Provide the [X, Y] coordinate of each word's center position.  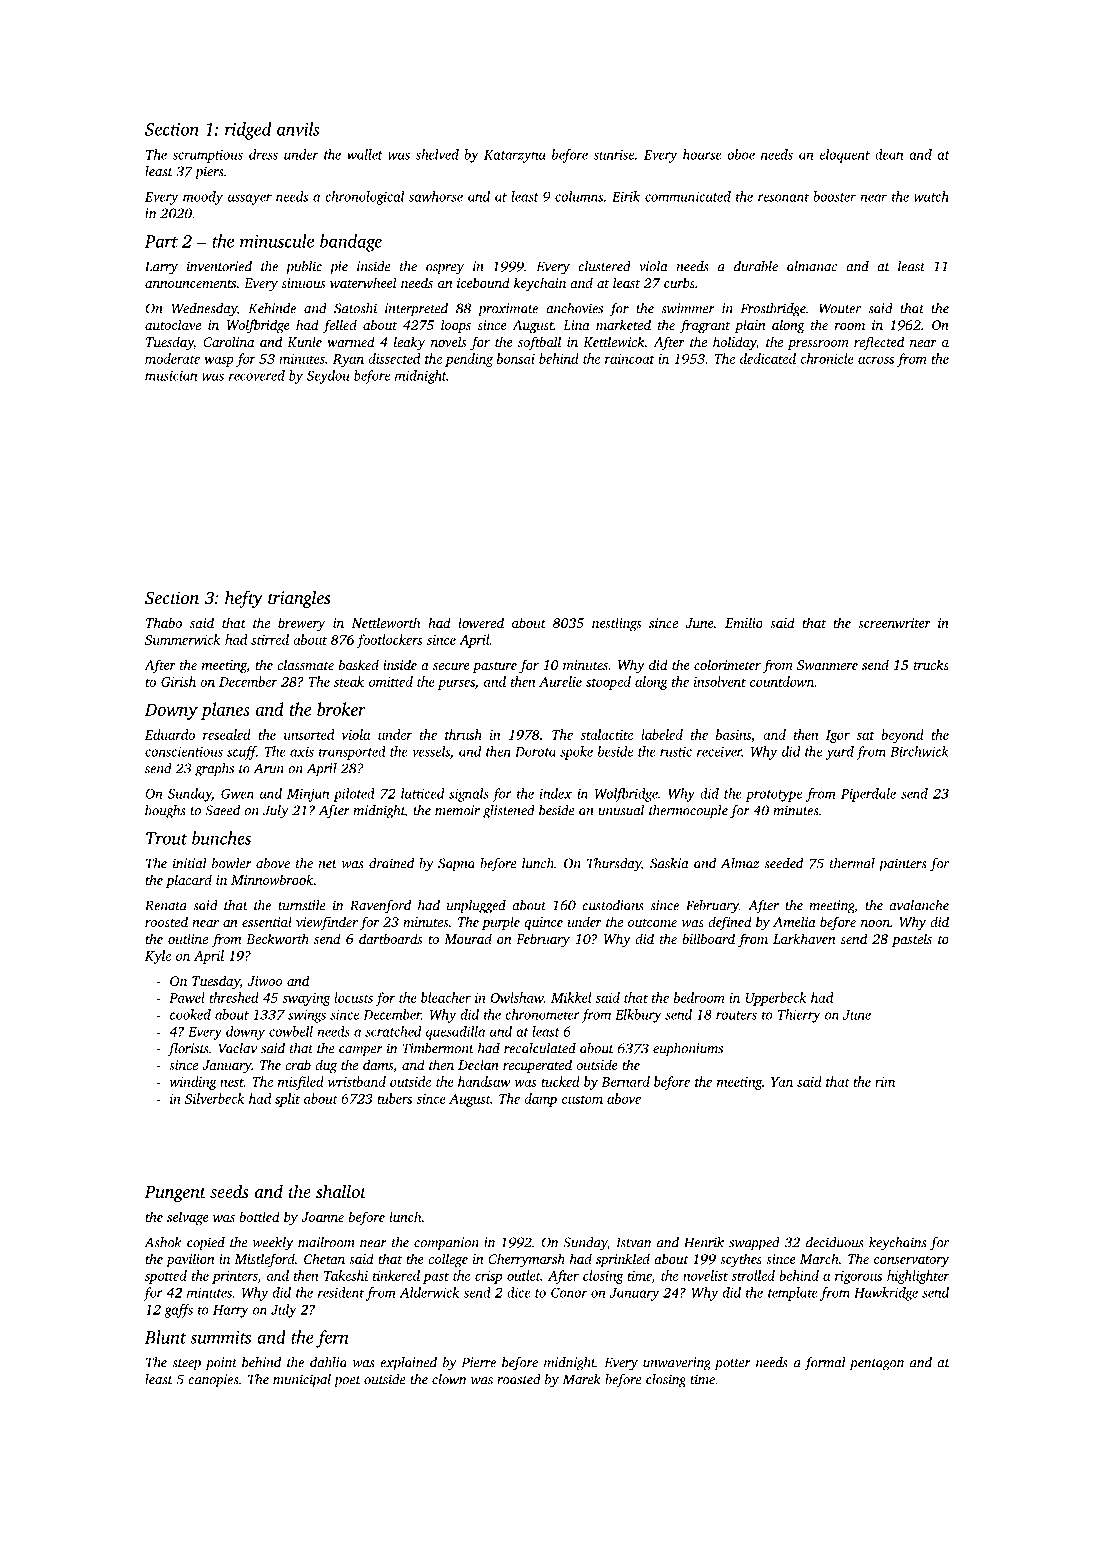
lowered [481, 622]
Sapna [456, 865]
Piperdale [868, 795]
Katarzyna [515, 156]
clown [449, 1379]
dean [889, 154]
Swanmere [827, 665]
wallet [365, 154]
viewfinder [327, 923]
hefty [244, 599]
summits [220, 1337]
